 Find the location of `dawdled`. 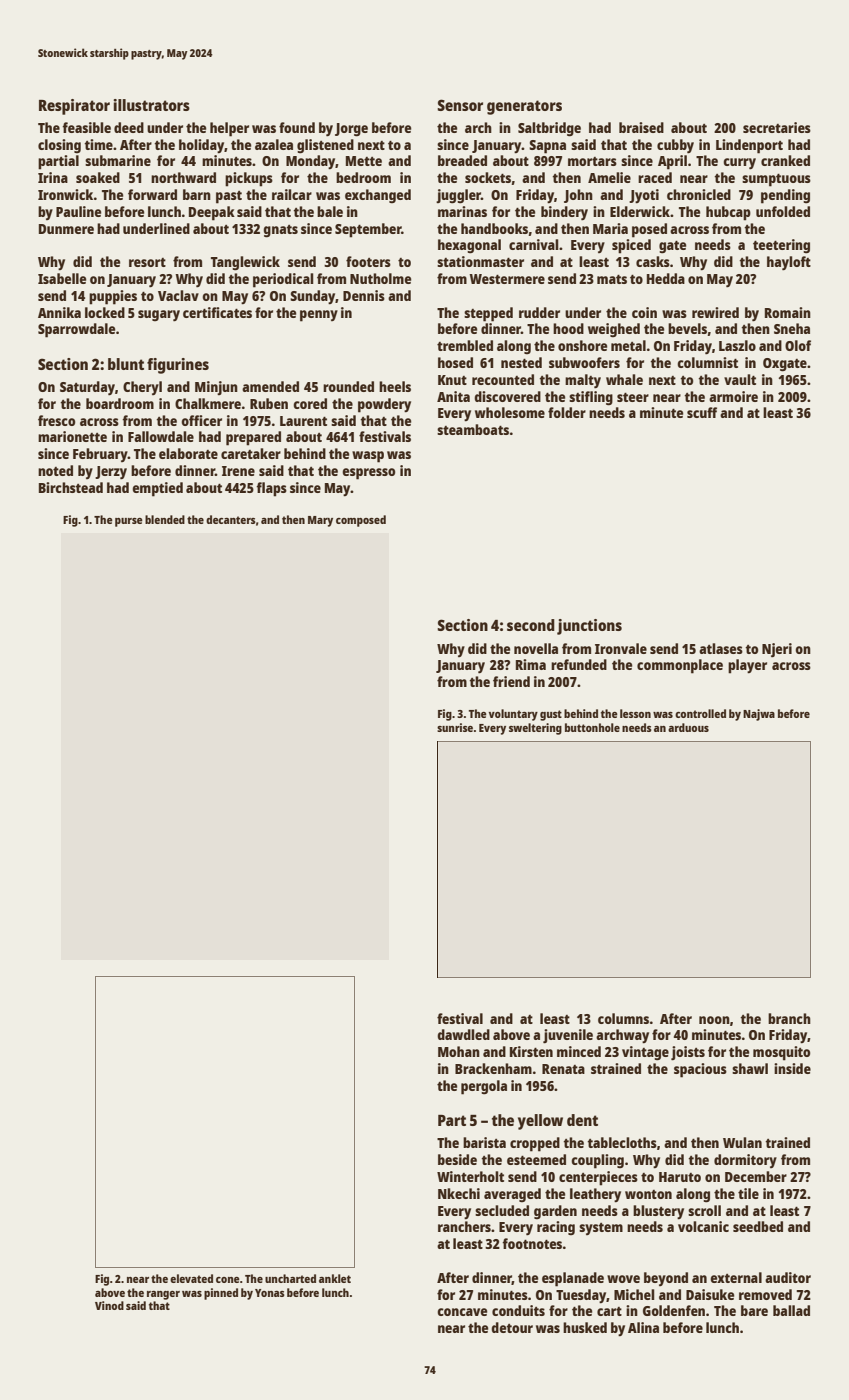

dawdled is located at coordinates (463, 1034).
